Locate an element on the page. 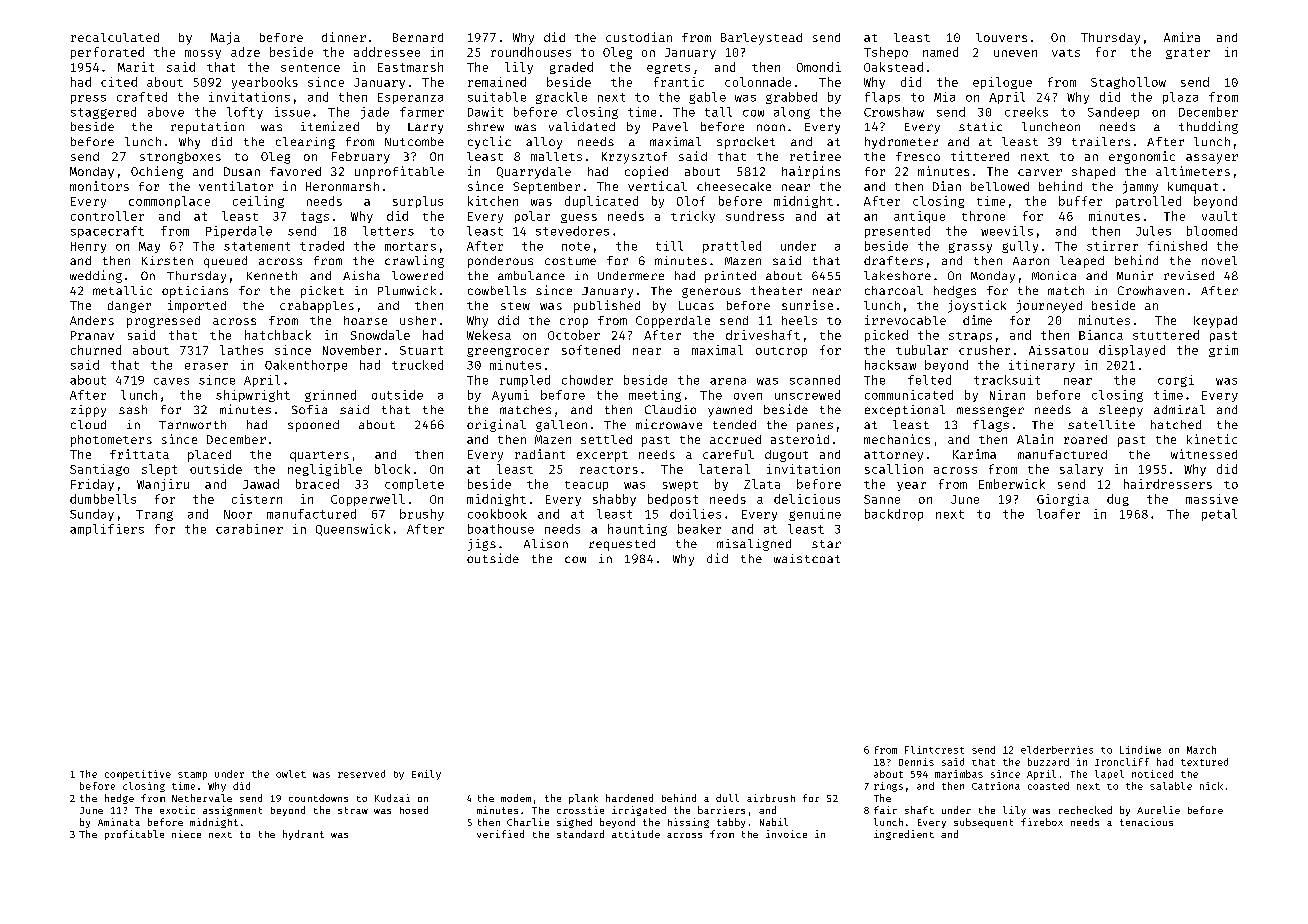 The width and height of the page is (1308, 924). recalculated is located at coordinates (115, 37).
